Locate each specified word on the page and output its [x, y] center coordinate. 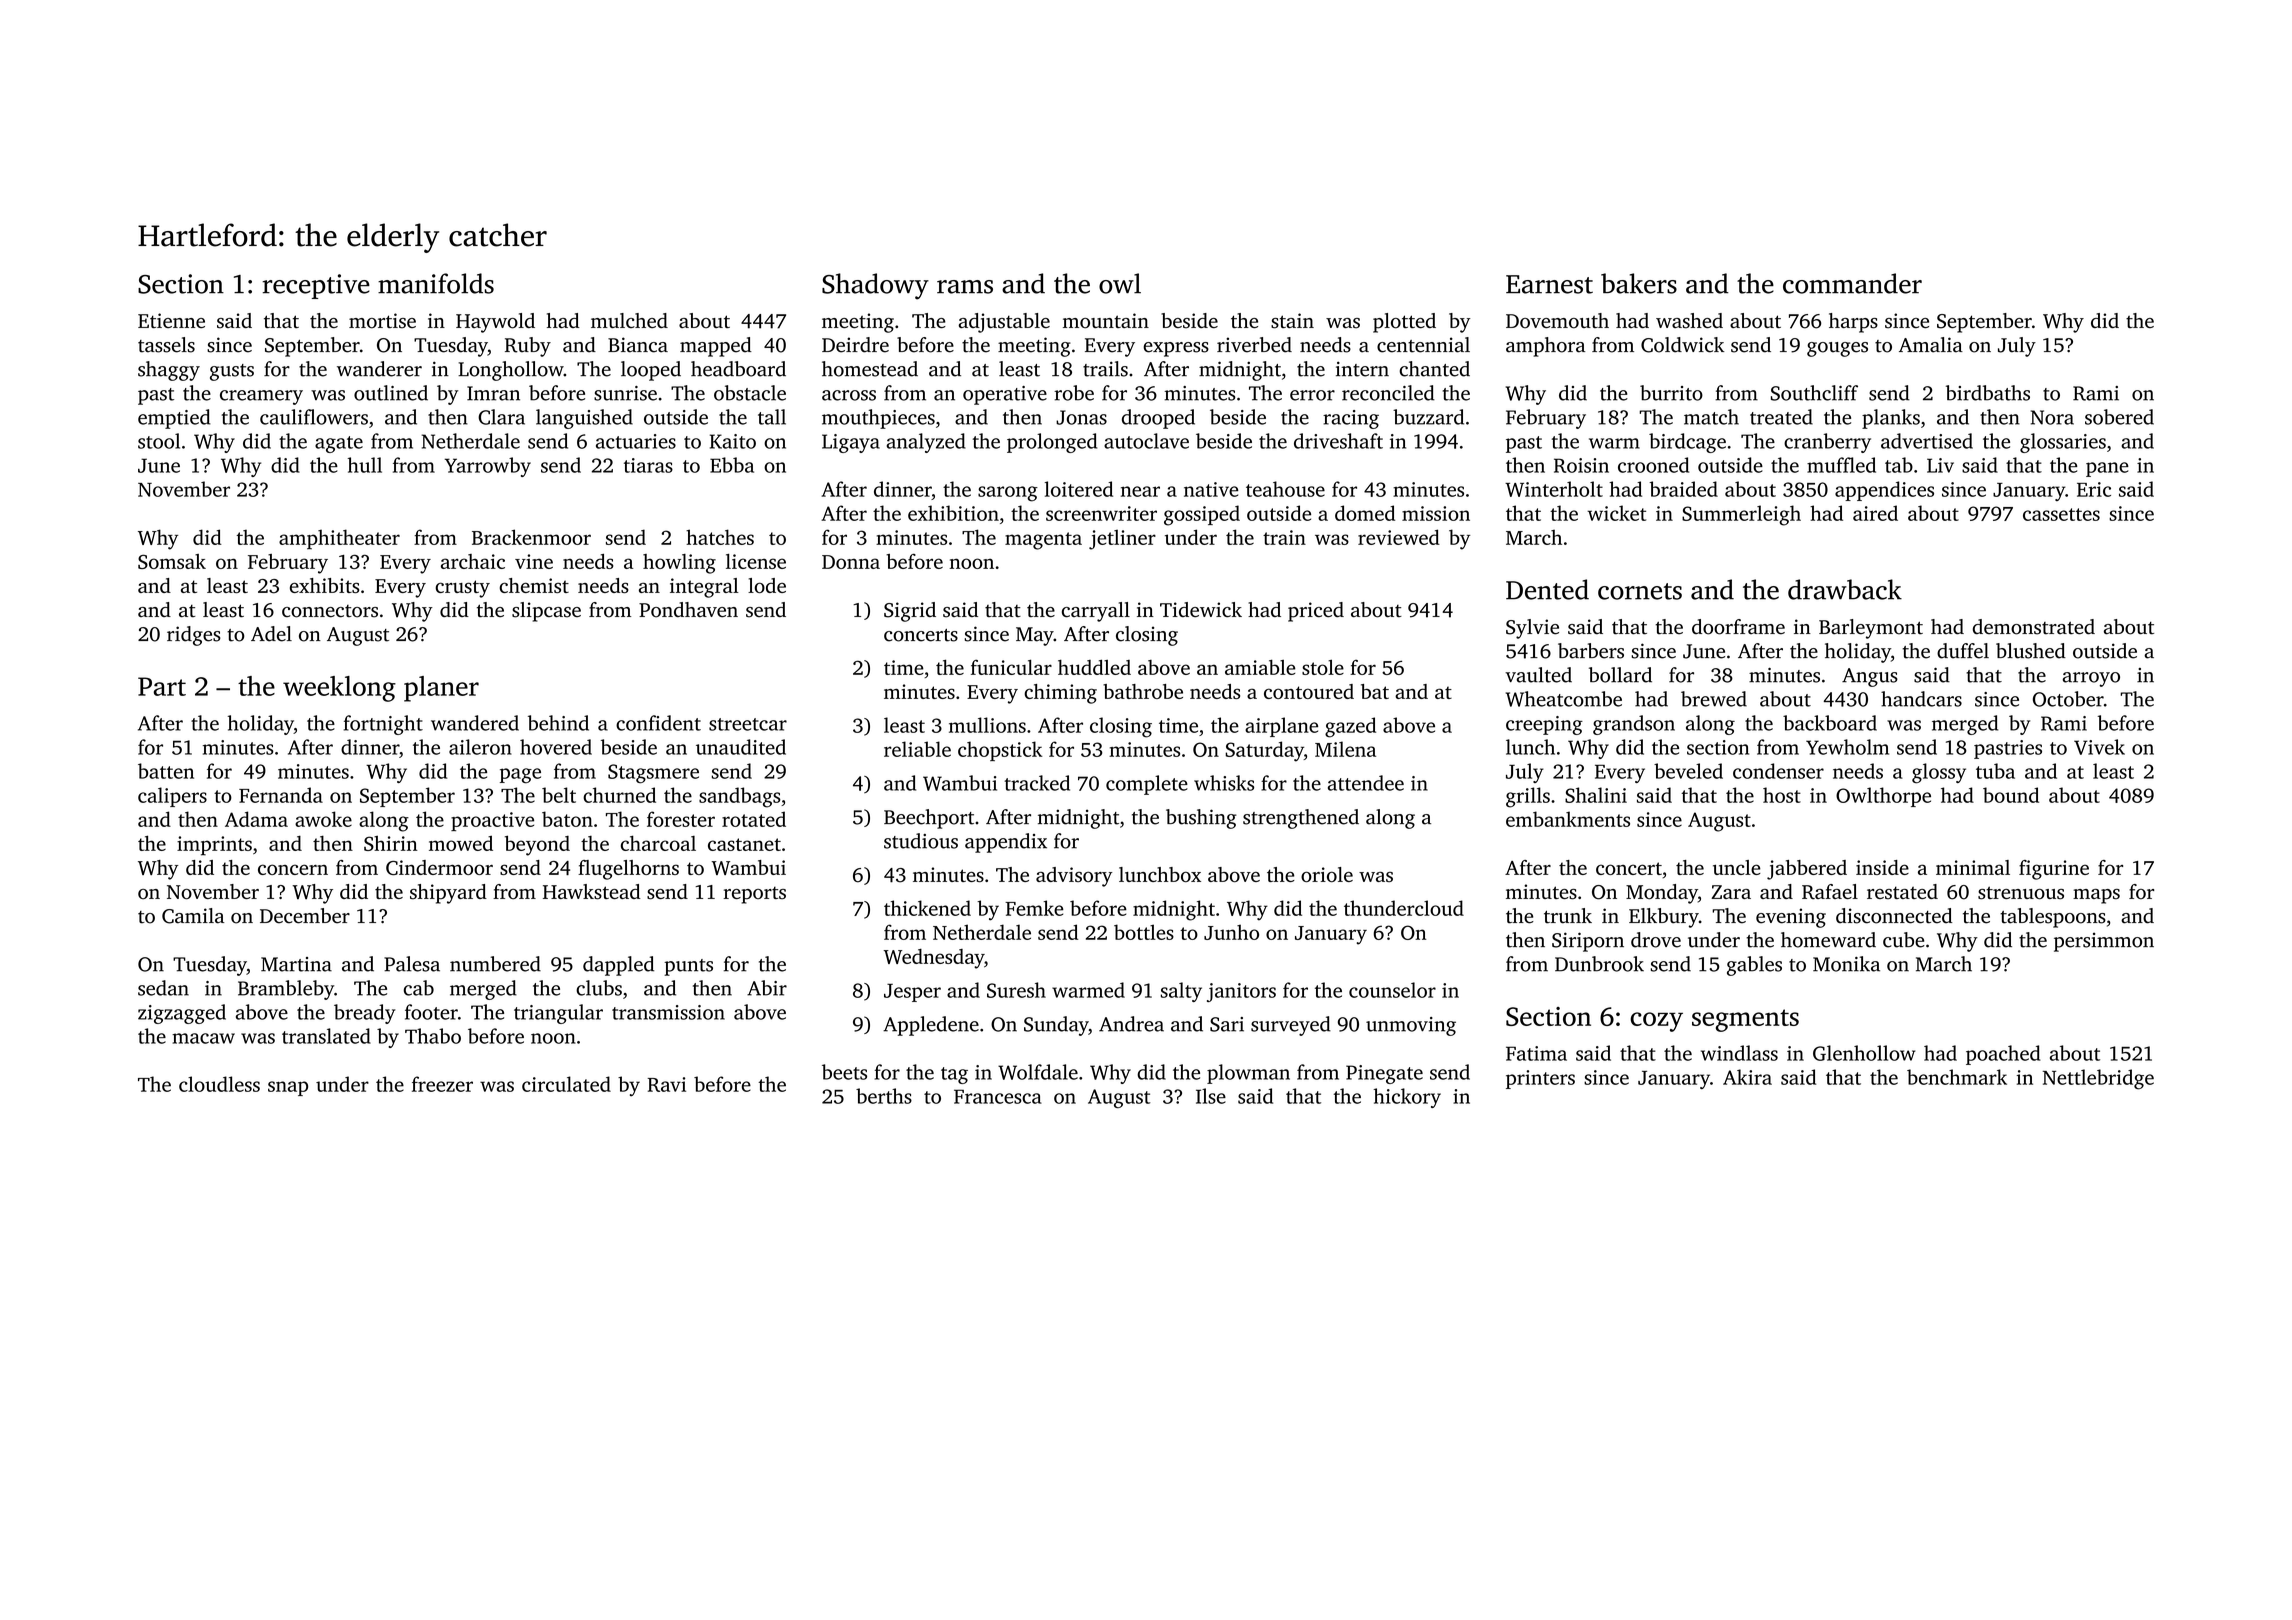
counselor [1392, 990]
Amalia [1931, 345]
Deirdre [855, 345]
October [2068, 699]
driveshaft [1338, 441]
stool [159, 441]
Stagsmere [653, 774]
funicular [1011, 667]
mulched [629, 320]
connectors [330, 611]
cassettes [2061, 514]
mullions [987, 725]
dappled [618, 966]
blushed [2031, 651]
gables [1754, 966]
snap [288, 1088]
